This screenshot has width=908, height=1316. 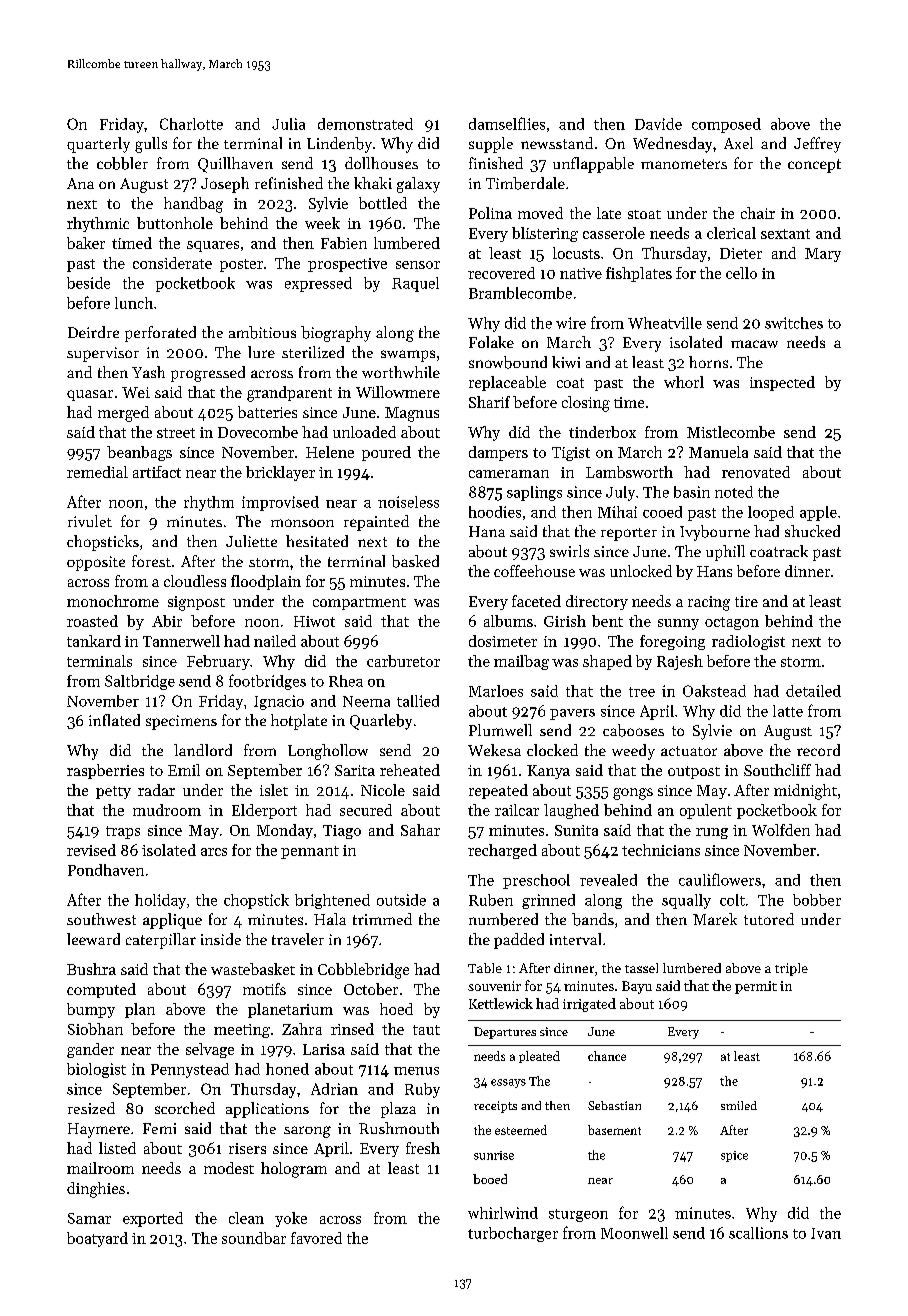 I want to click on boatyard, so click(x=97, y=1239).
